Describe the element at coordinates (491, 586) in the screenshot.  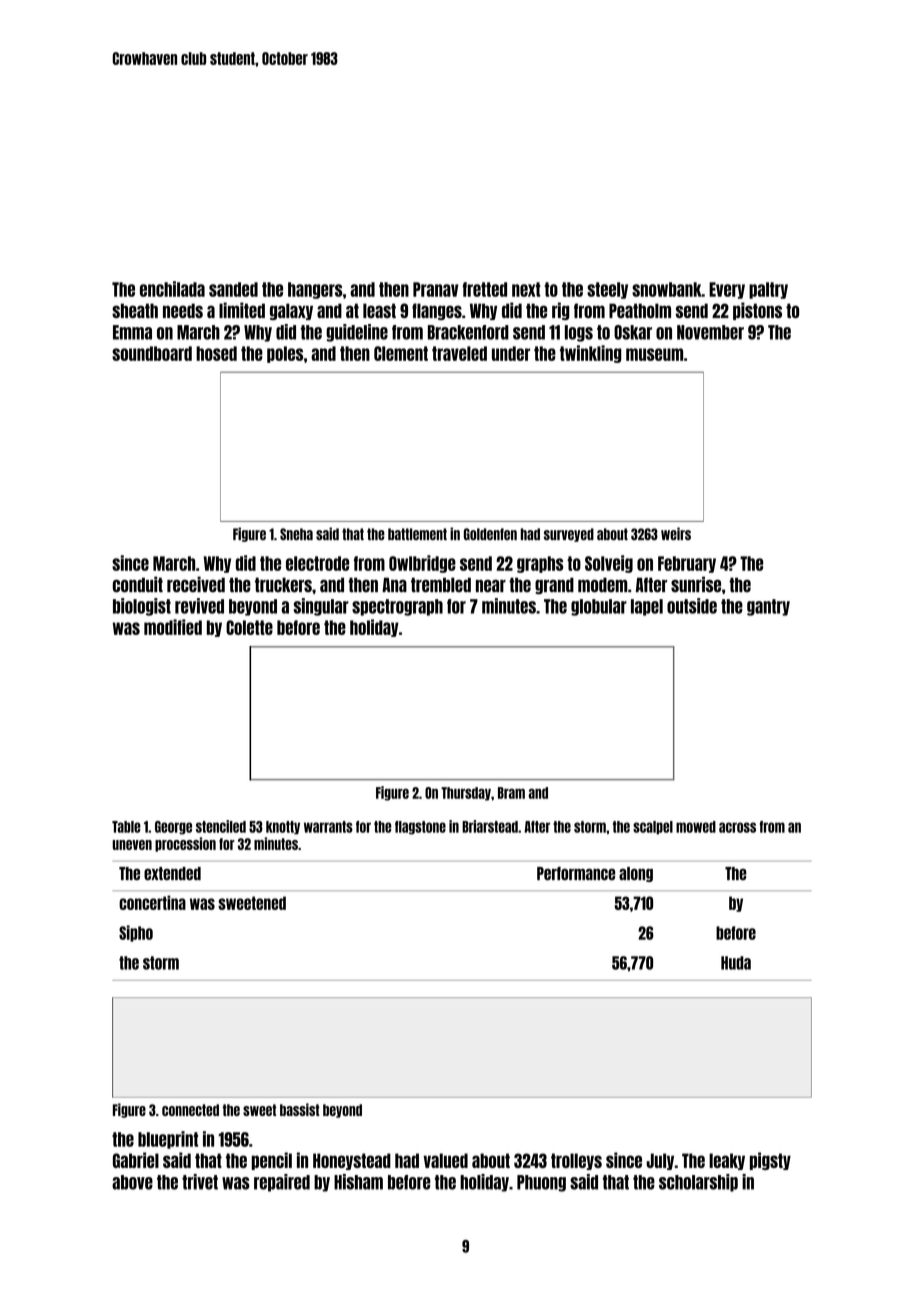
I see `near` at that location.
